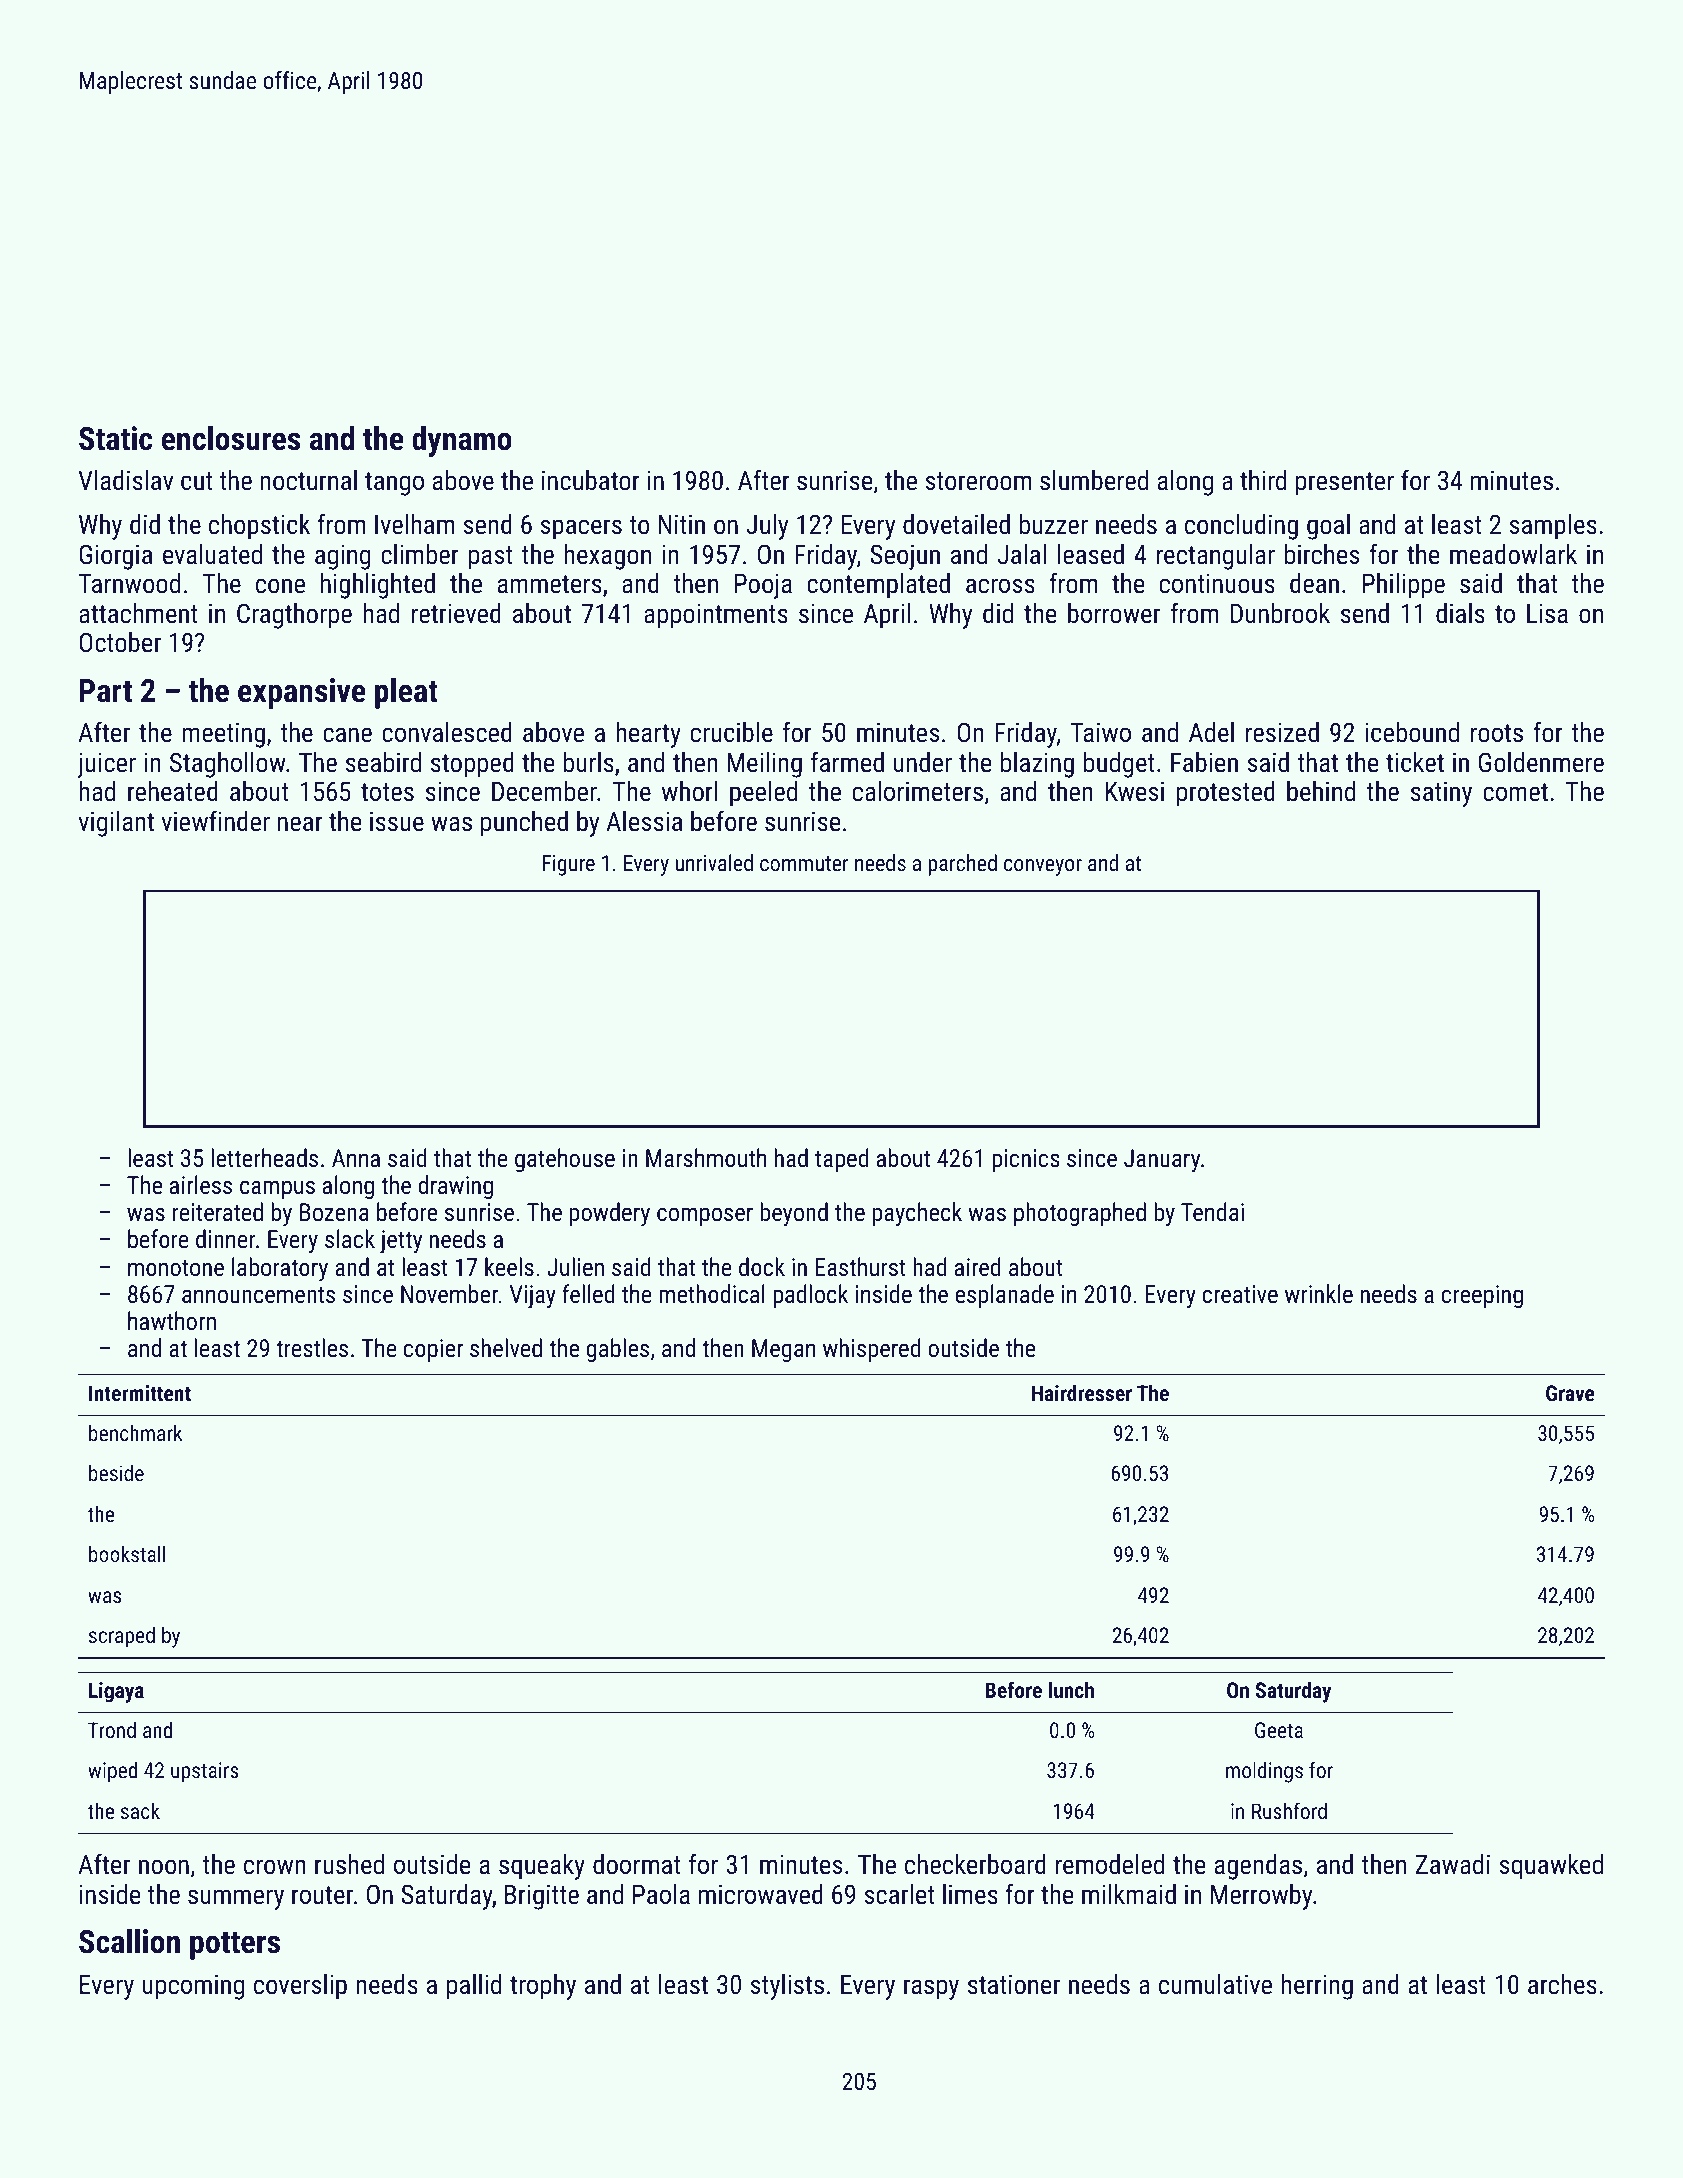 This screenshot has height=2178, width=1683. I want to click on Figure, so click(568, 865).
